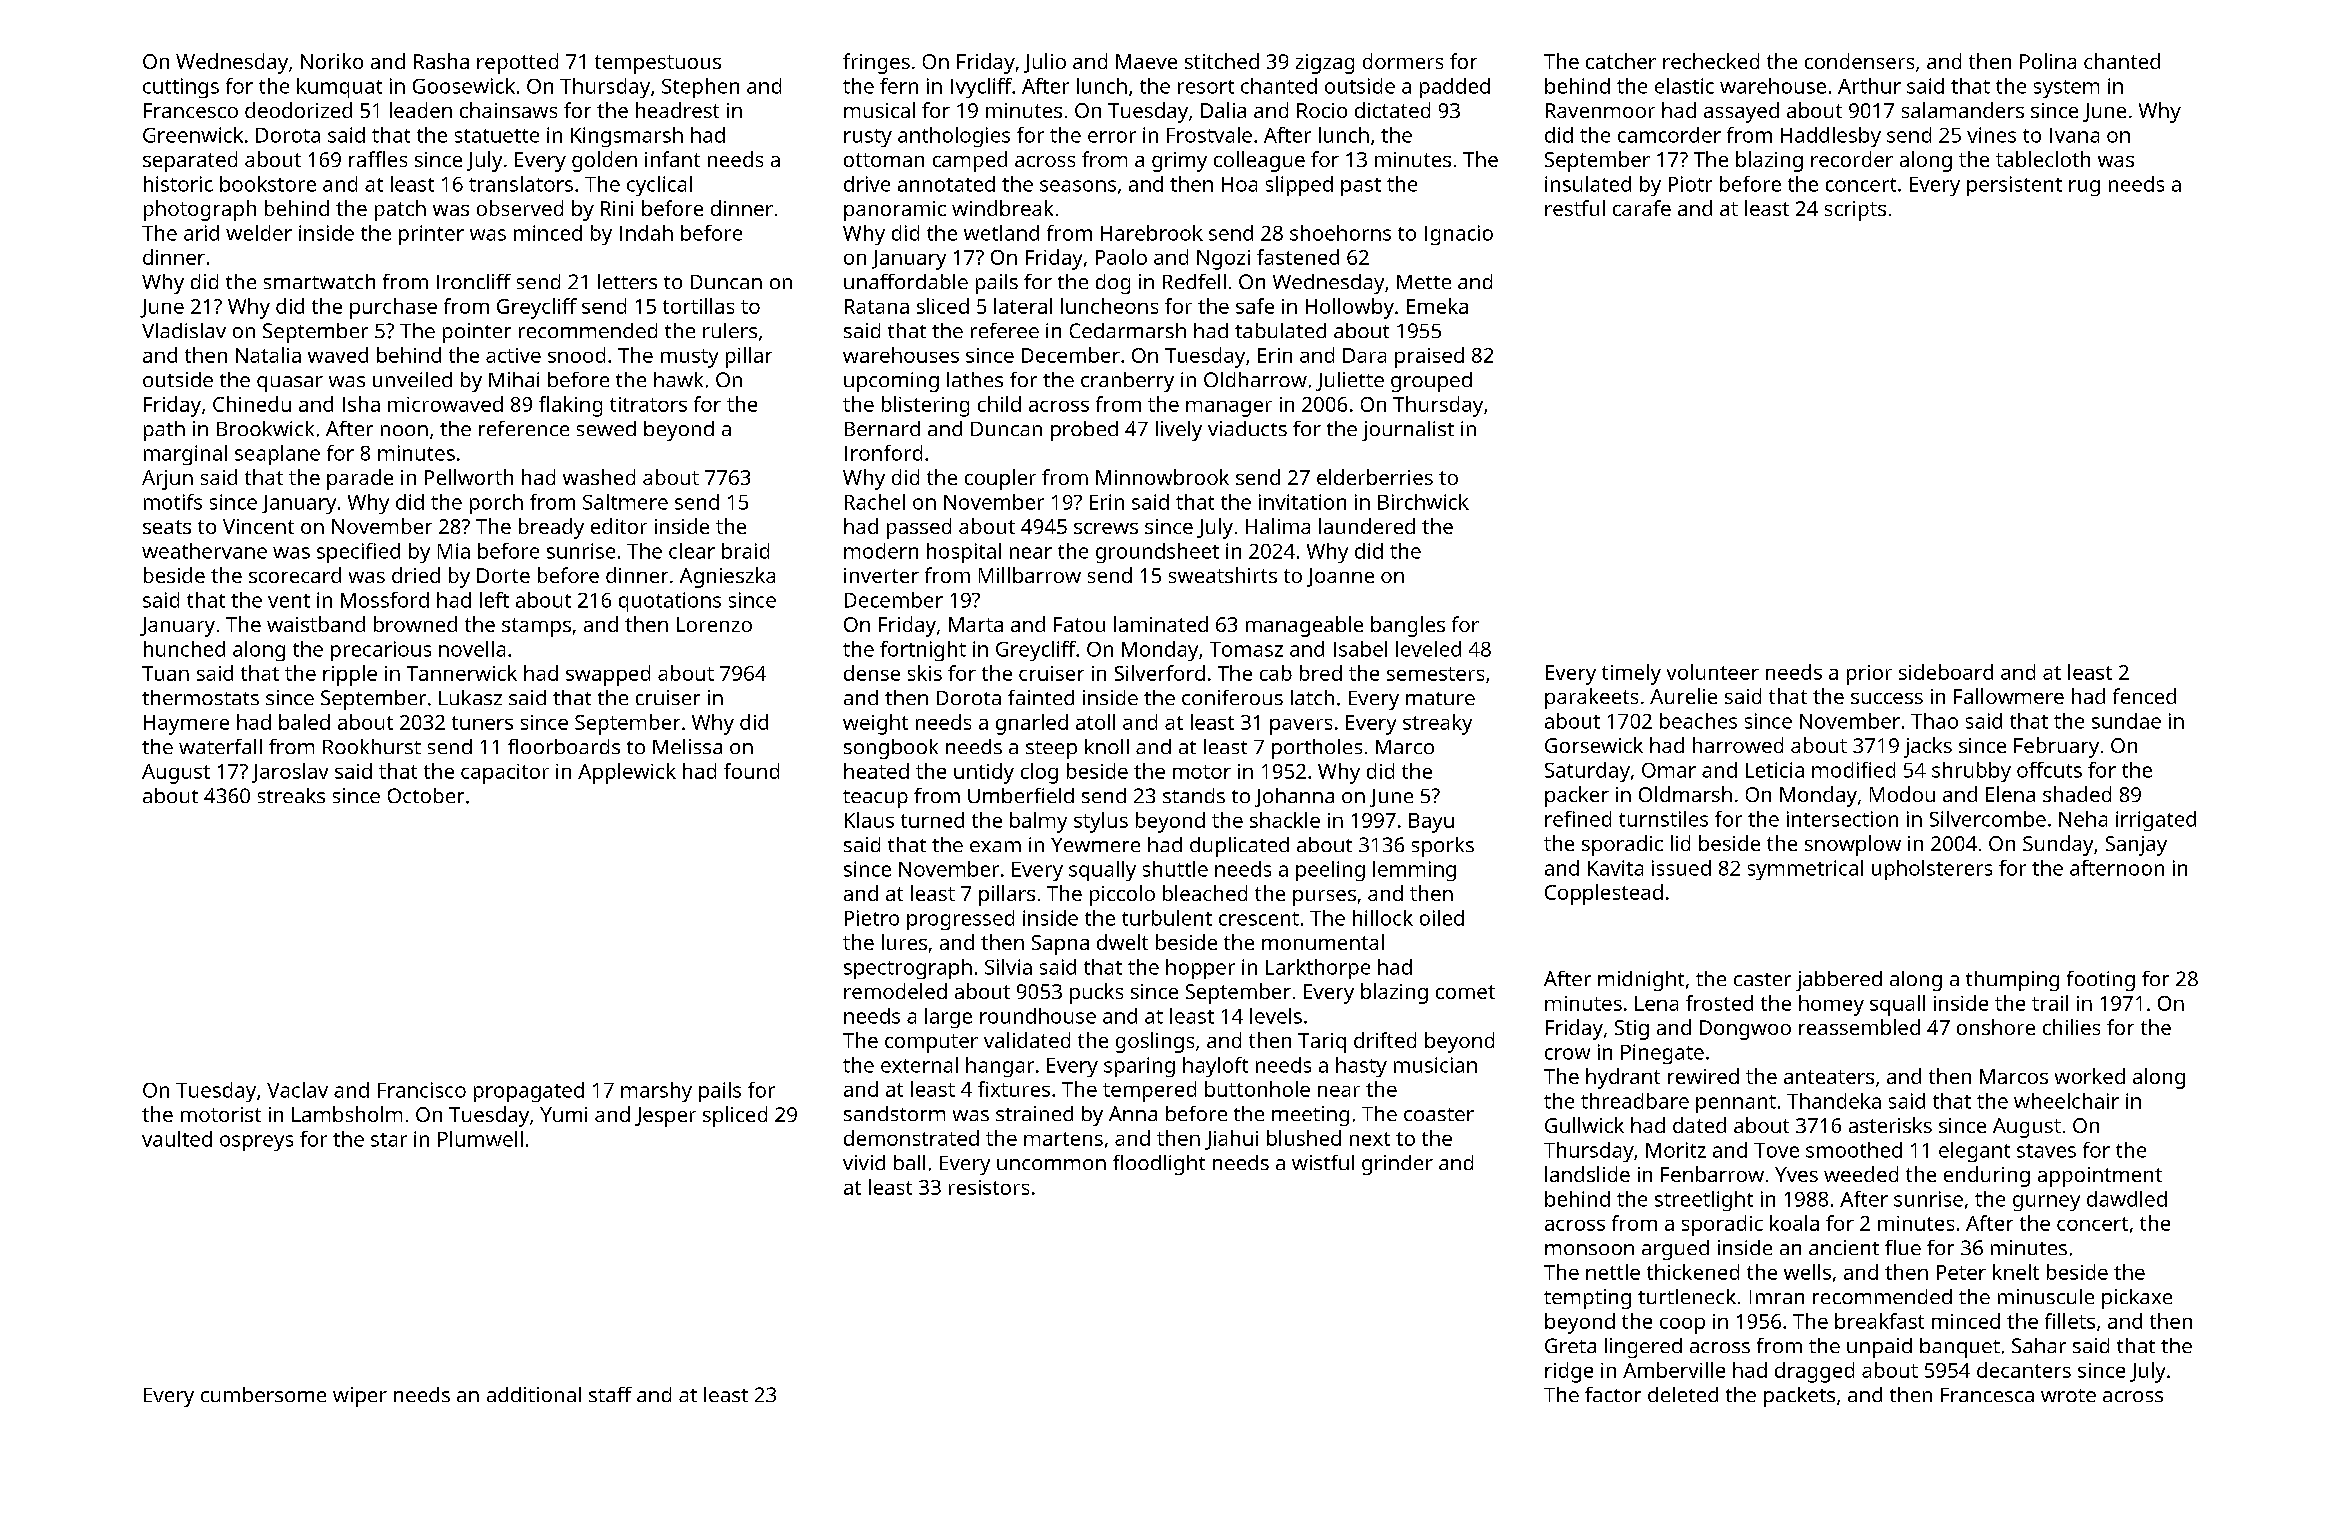 This screenshot has width=2342, height=1515. What do you see at coordinates (1034, 1113) in the screenshot?
I see `strained` at bounding box center [1034, 1113].
